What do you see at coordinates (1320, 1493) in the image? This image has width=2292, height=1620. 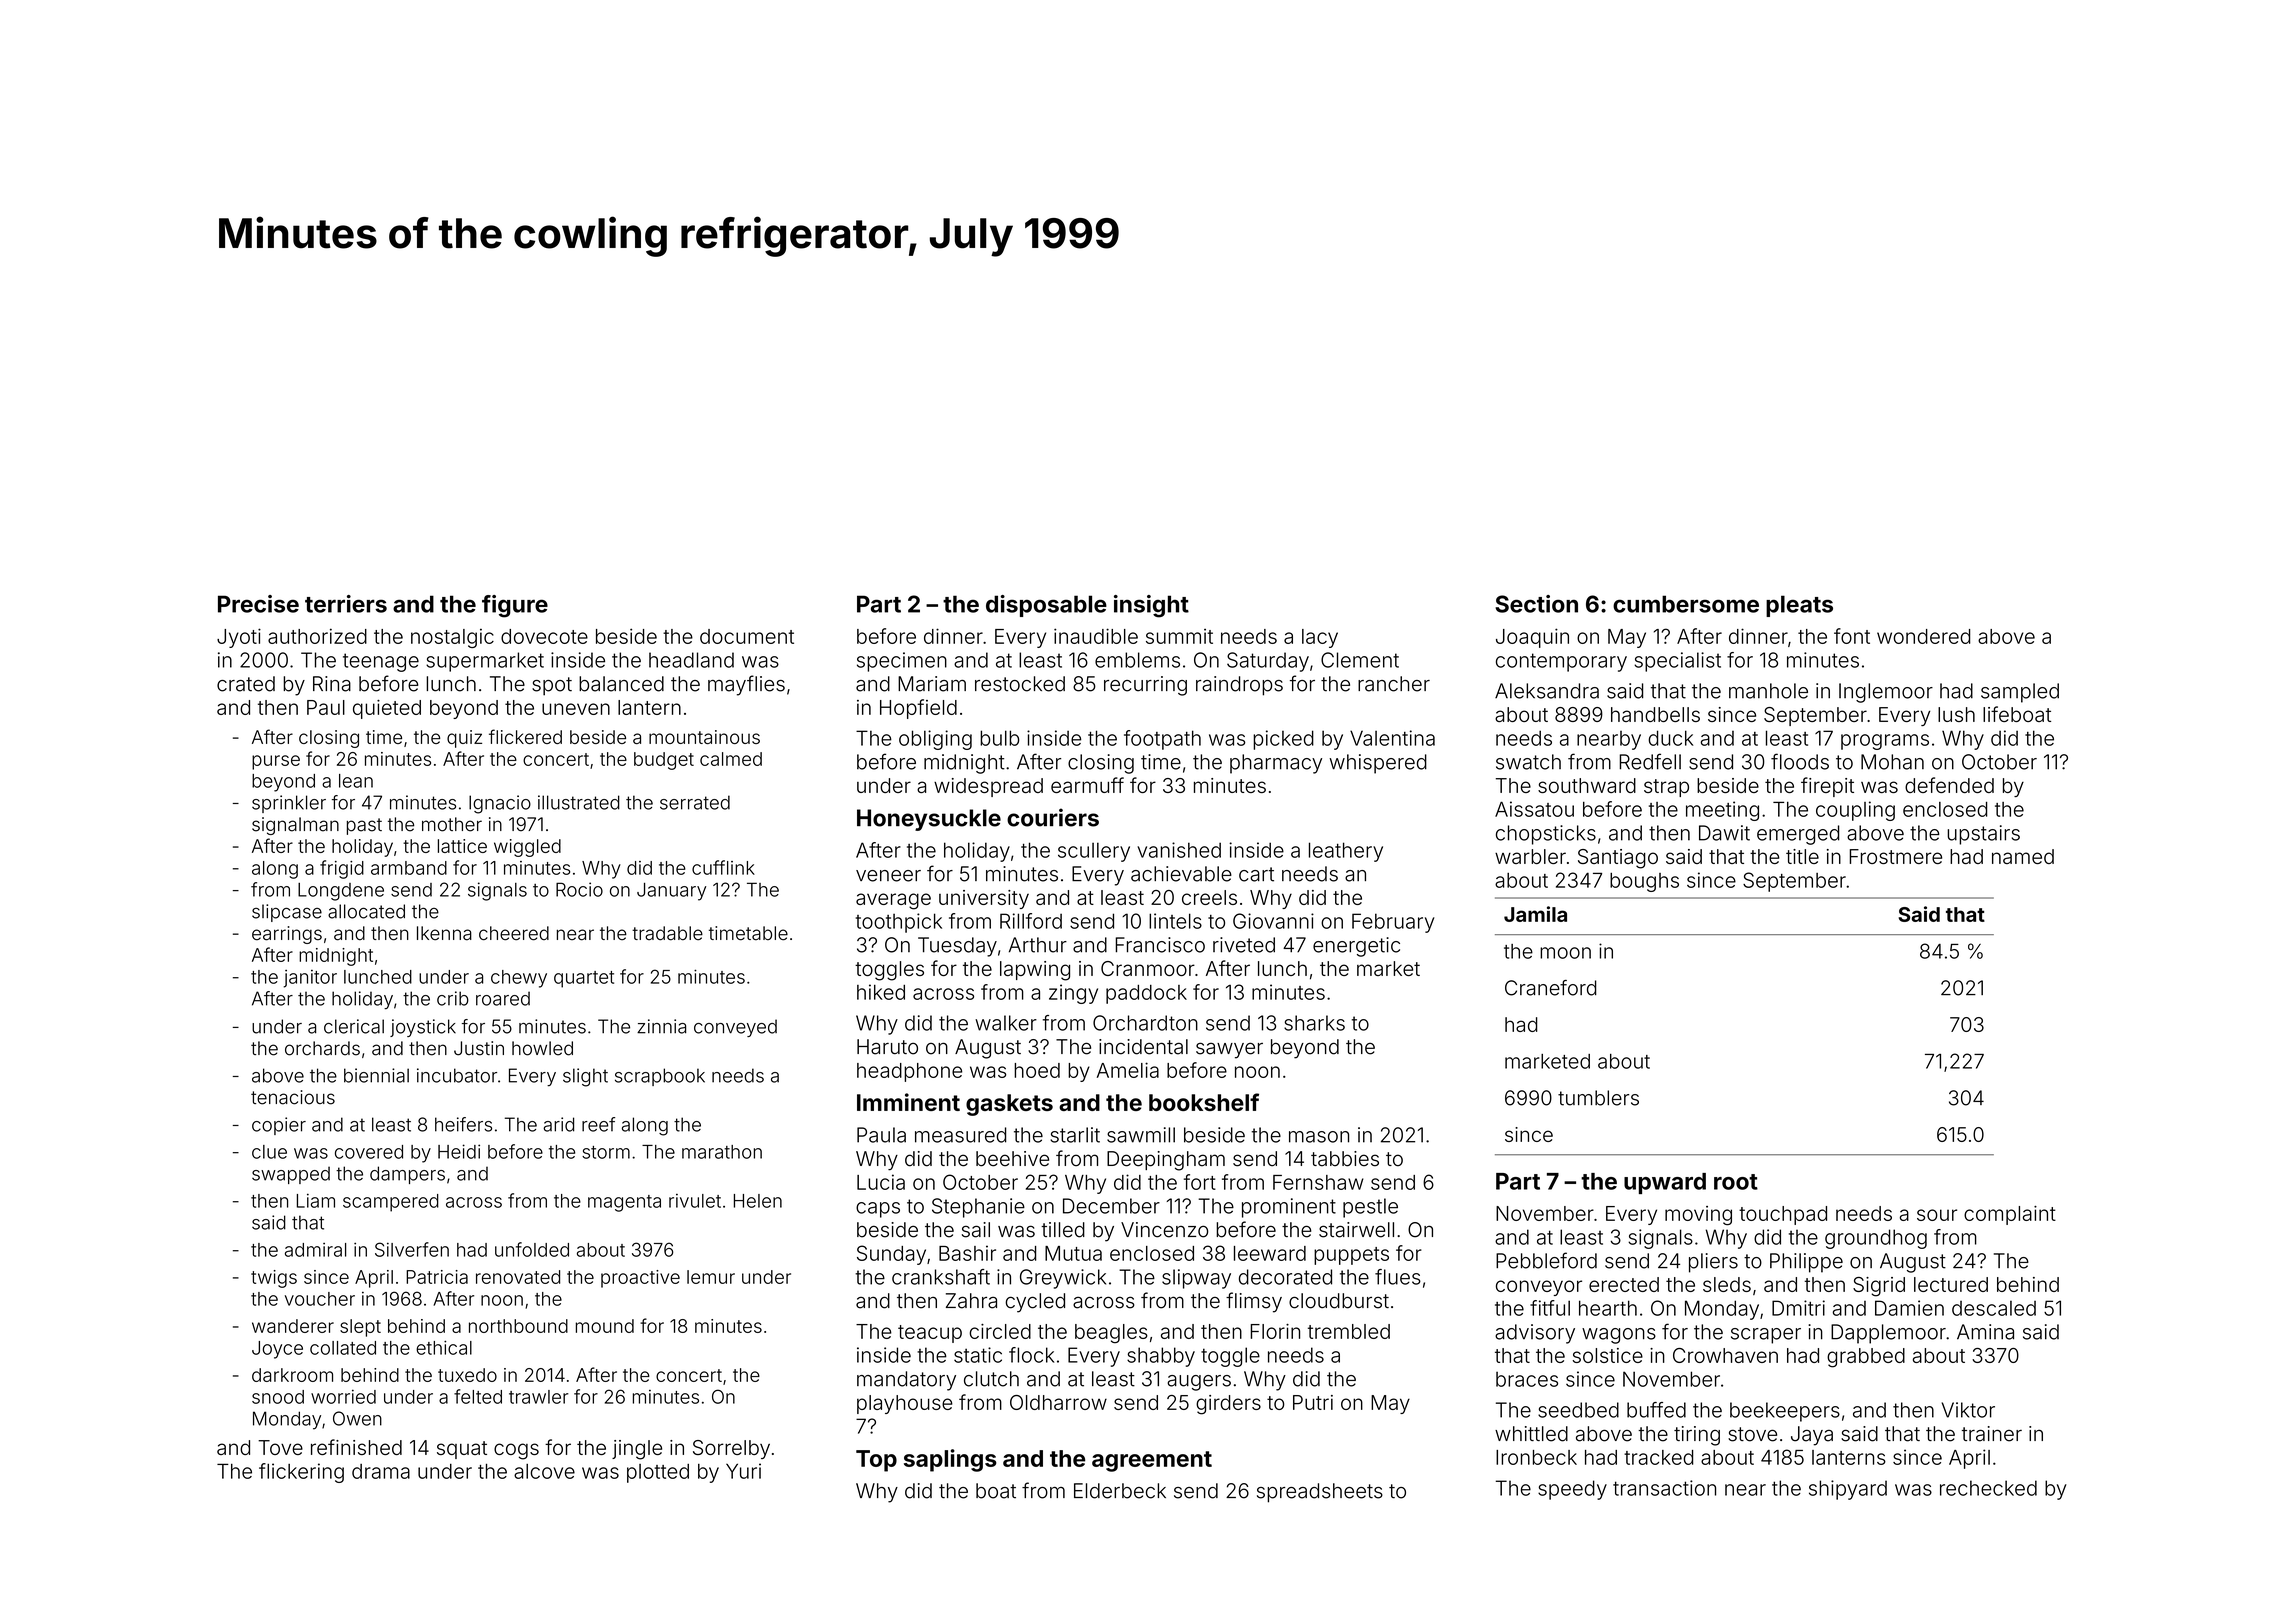 I see `spreadsheets` at bounding box center [1320, 1493].
